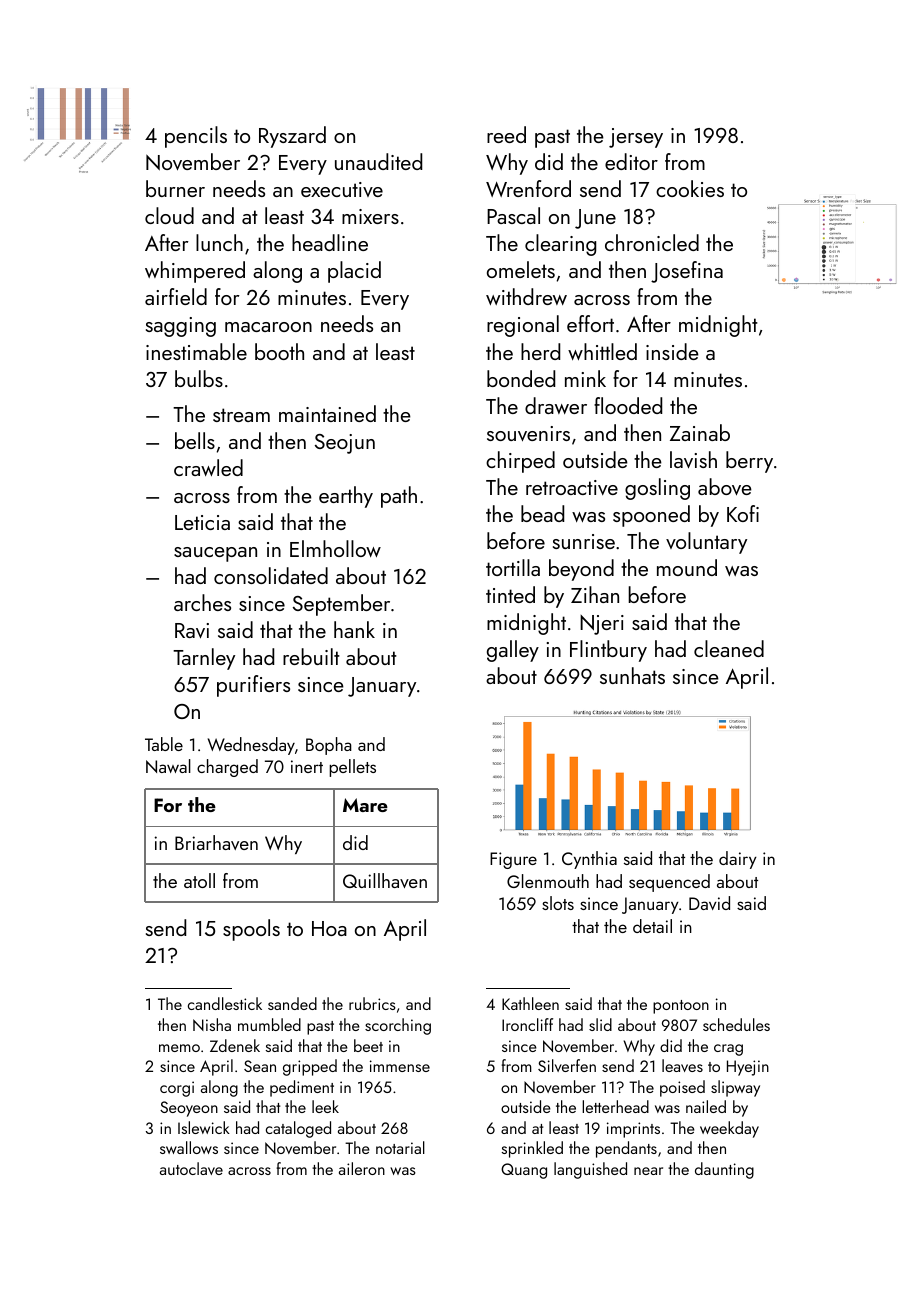 The height and width of the screenshot is (1311, 924). I want to click on macaroon, so click(268, 327).
